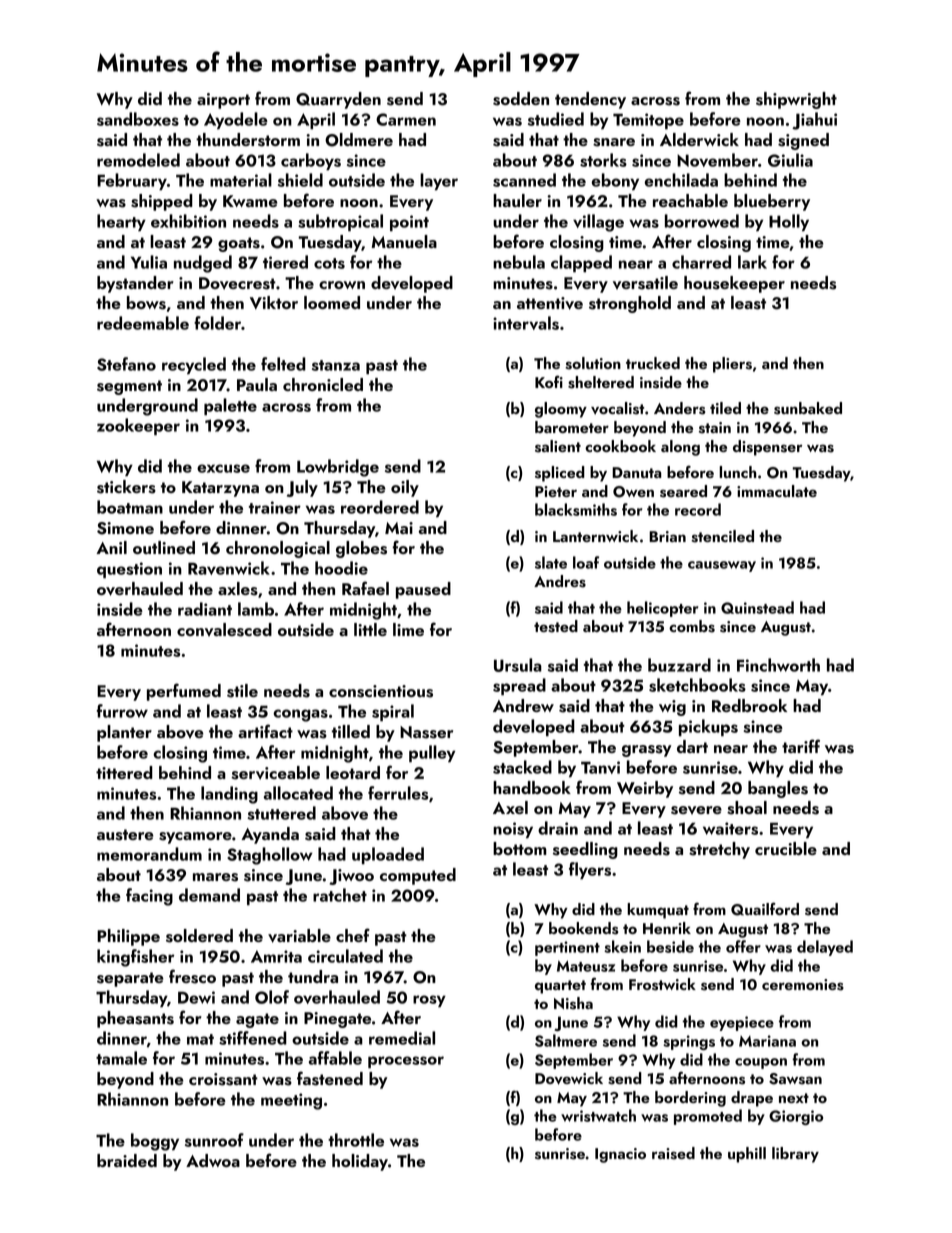 The image size is (952, 1233). Describe the element at coordinates (690, 200) in the page. I see `reachable` at that location.
